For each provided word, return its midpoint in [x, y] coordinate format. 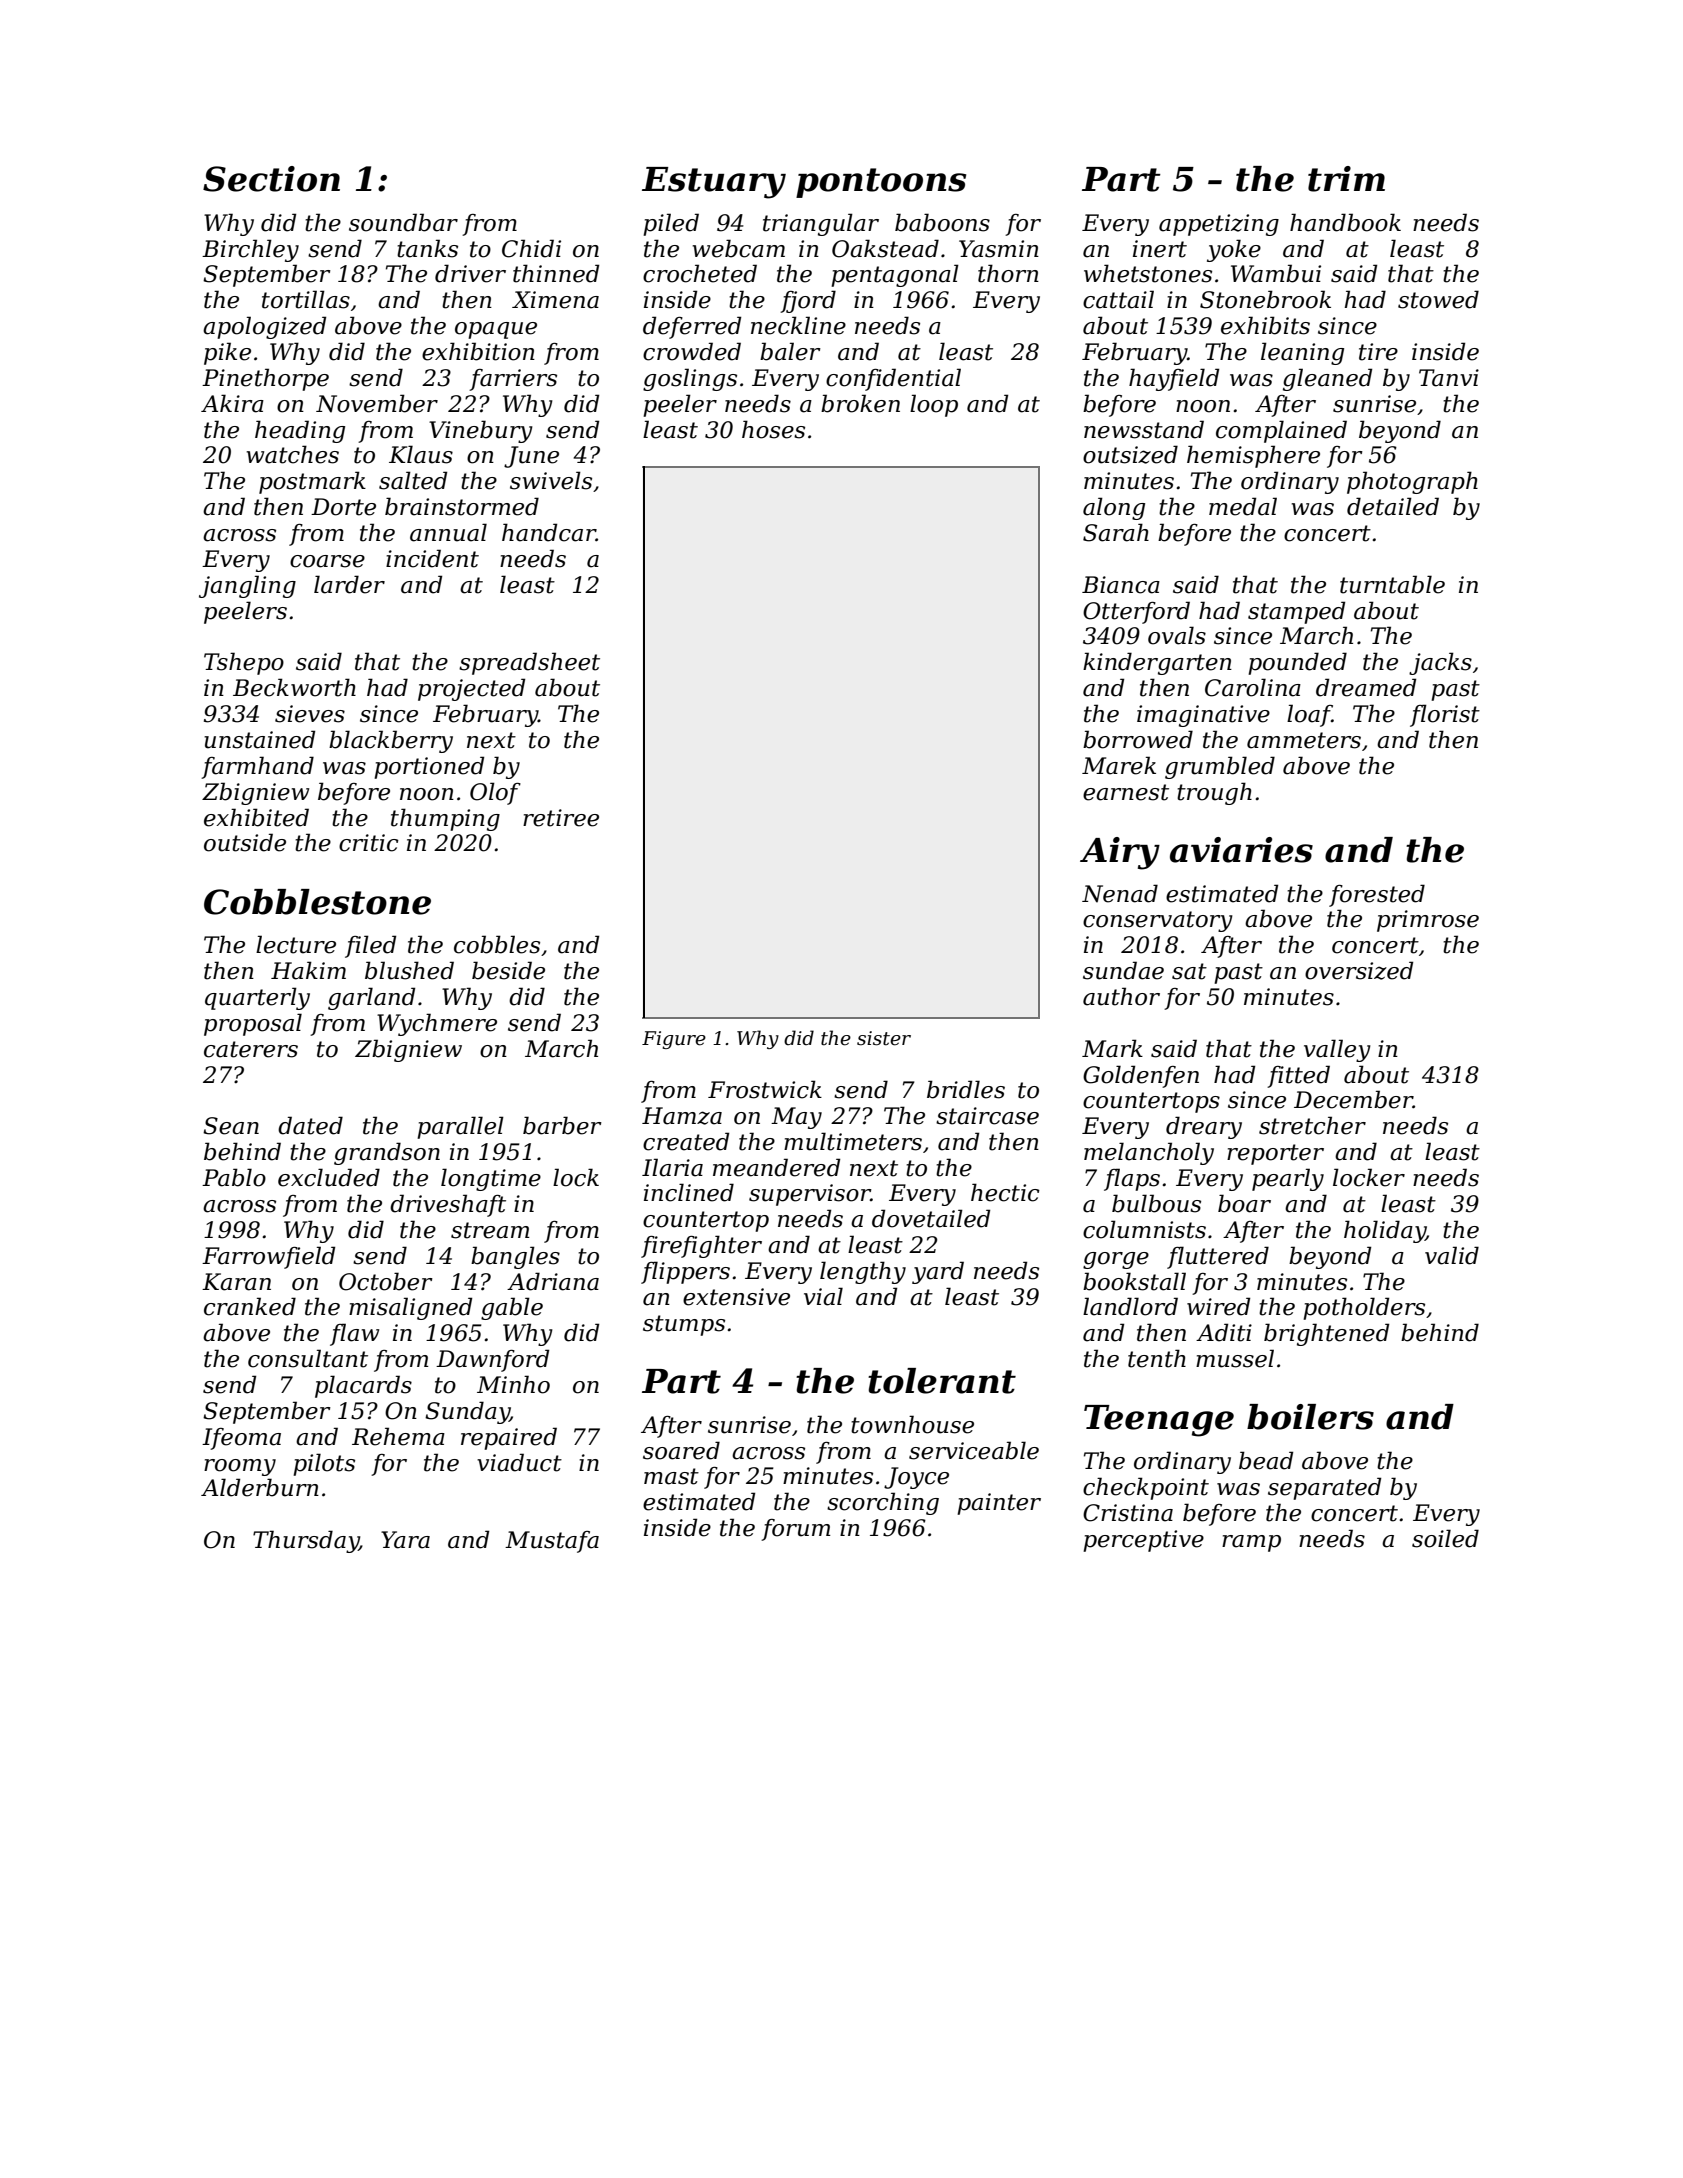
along [1114, 508]
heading [300, 431]
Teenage [1159, 1421]
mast [671, 1476]
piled [671, 224]
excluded [329, 1177]
